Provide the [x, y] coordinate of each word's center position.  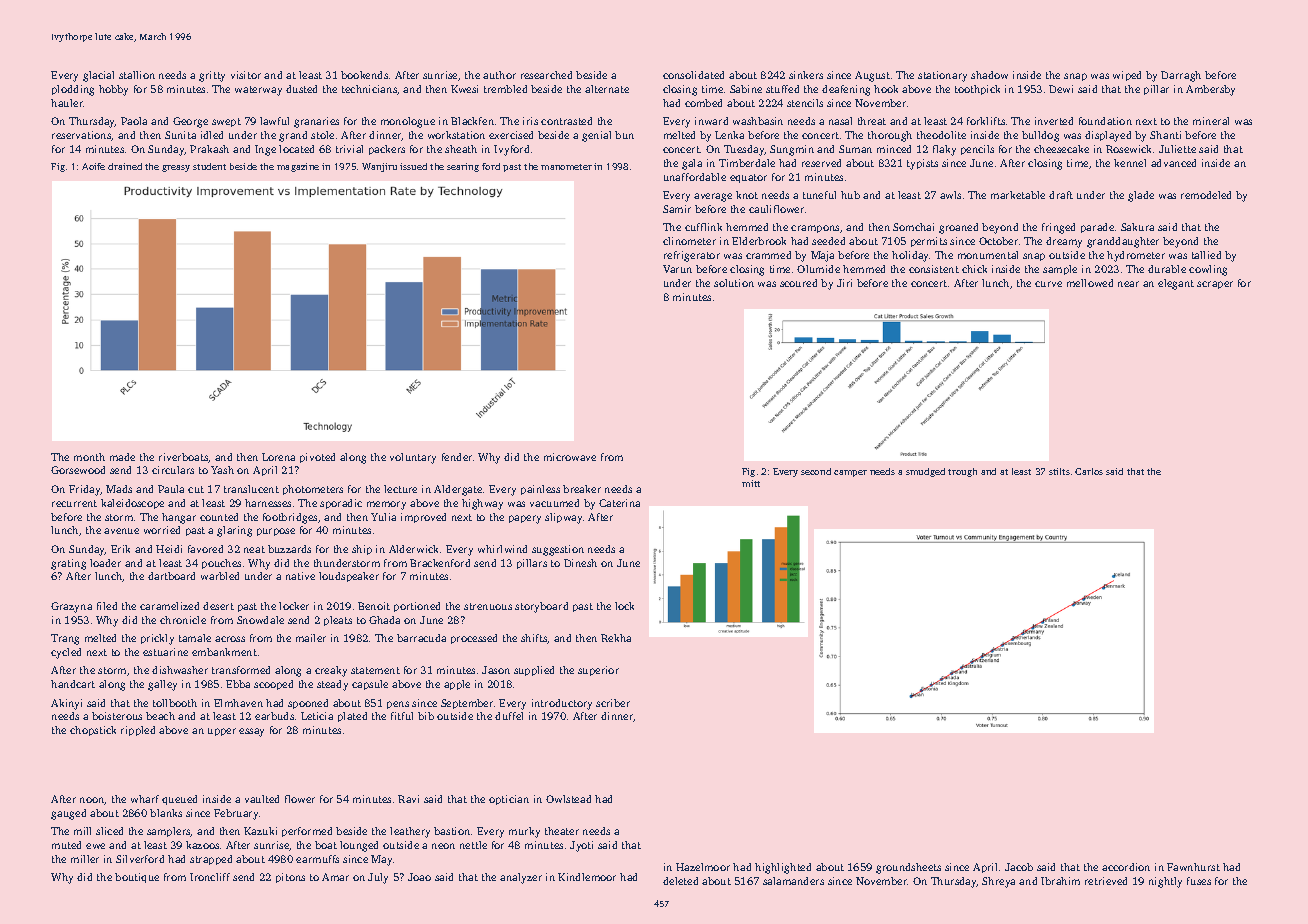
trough [962, 472]
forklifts [986, 121]
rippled [138, 731]
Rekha [616, 638]
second [816, 471]
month [89, 457]
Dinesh [580, 563]
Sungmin [792, 150]
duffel [509, 716]
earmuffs [317, 859]
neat [254, 549]
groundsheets [908, 868]
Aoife [93, 166]
